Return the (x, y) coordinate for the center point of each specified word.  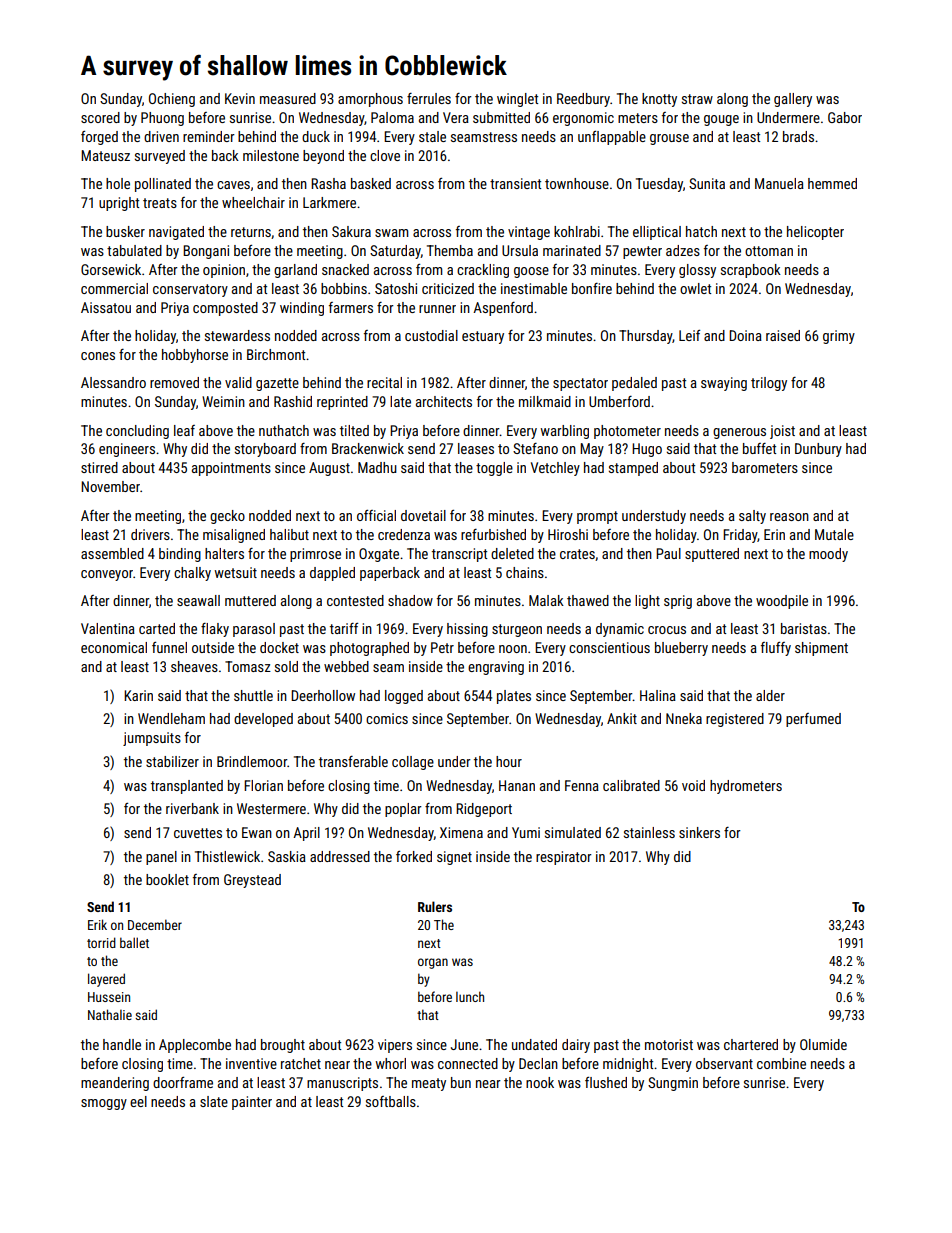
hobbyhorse (195, 356)
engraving (496, 668)
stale (432, 136)
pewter (642, 252)
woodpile (782, 602)
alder (770, 695)
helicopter (815, 233)
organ (433, 963)
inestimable (534, 288)
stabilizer (172, 761)
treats (160, 203)
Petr (442, 647)
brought (283, 1046)
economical (114, 647)
